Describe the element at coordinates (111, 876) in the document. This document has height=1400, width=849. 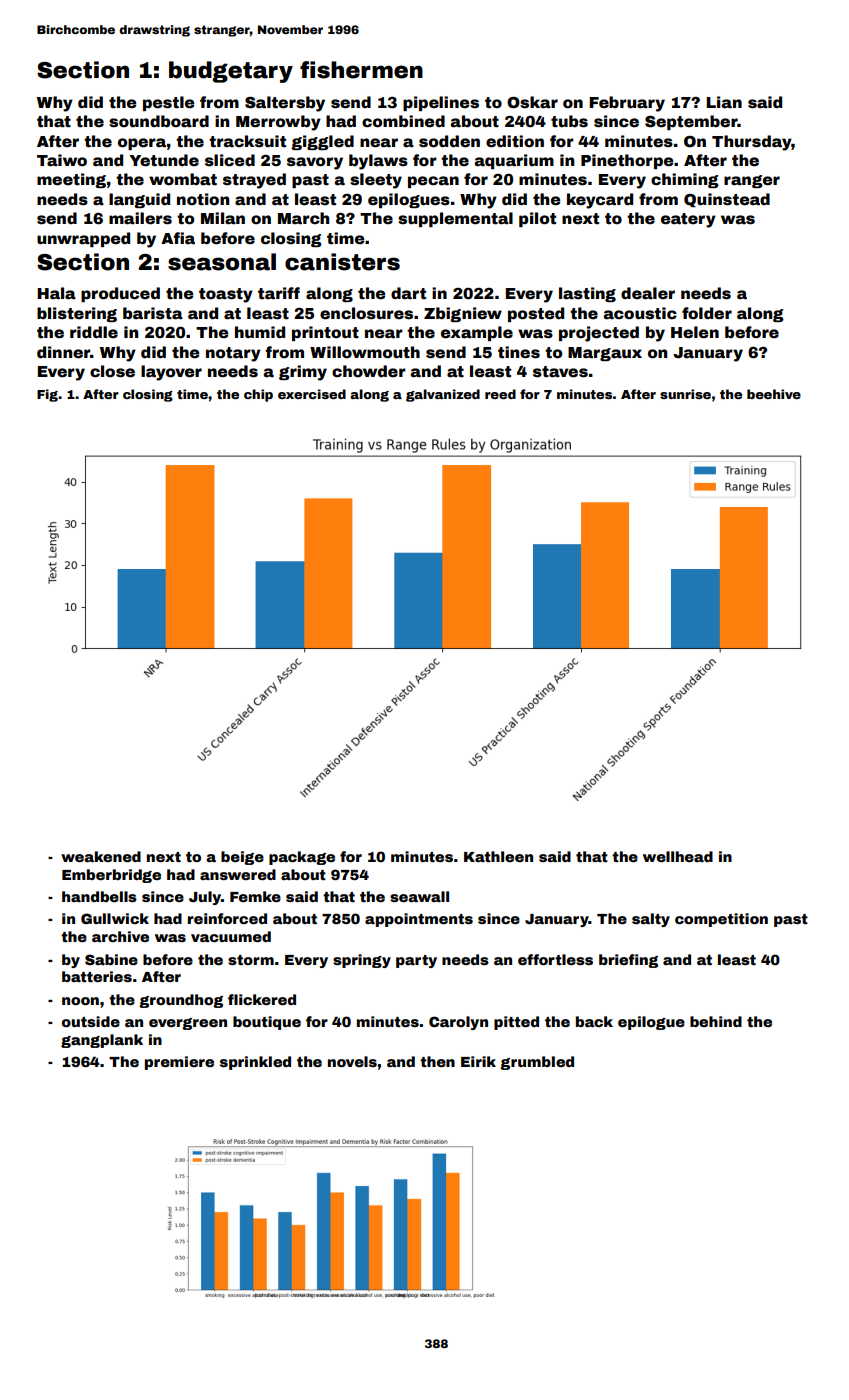
I see `Emberbridge` at that location.
